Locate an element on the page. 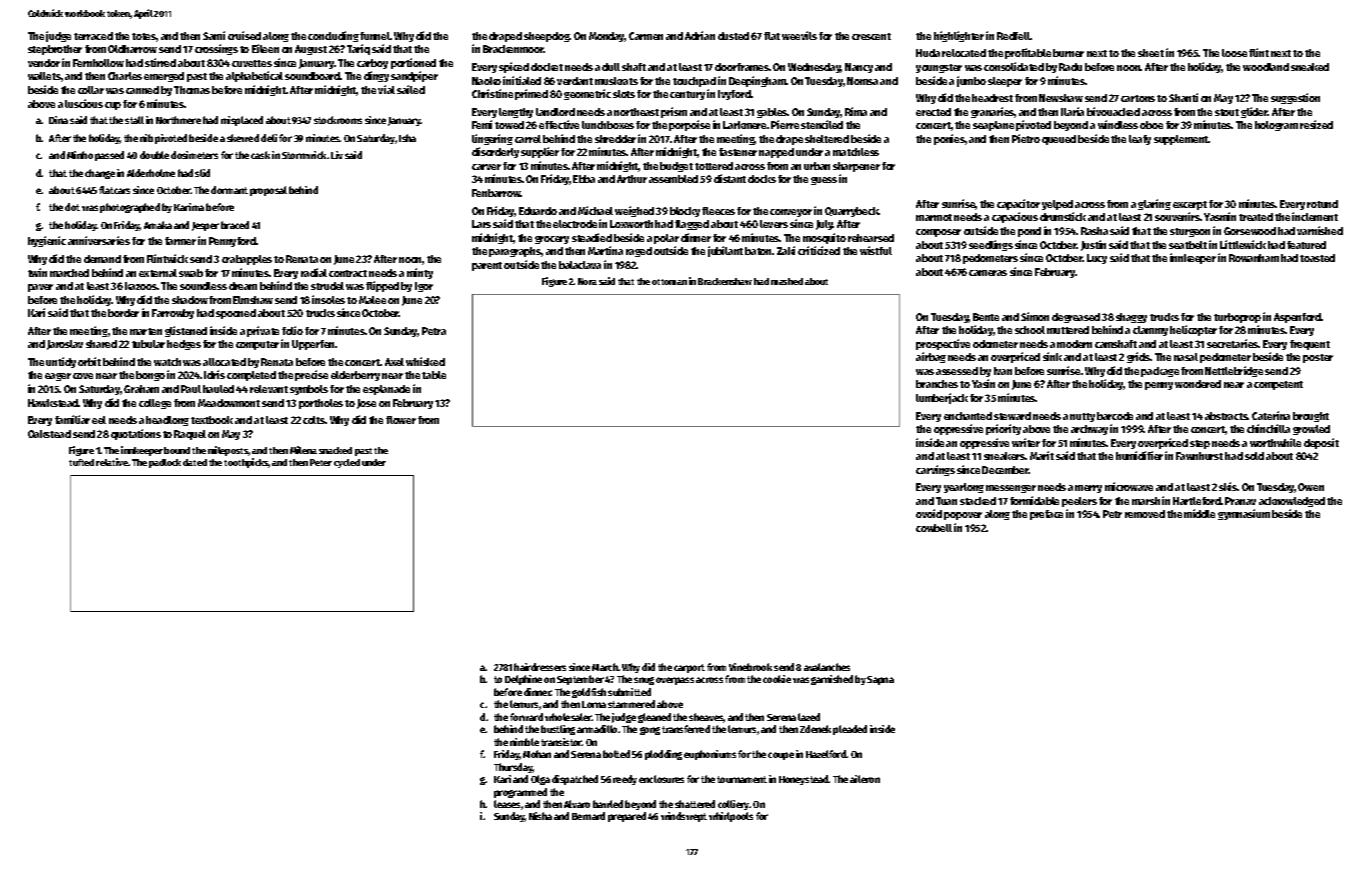 Image resolution: width=1372 pixels, height=887 pixels. branches is located at coordinates (937, 384).
